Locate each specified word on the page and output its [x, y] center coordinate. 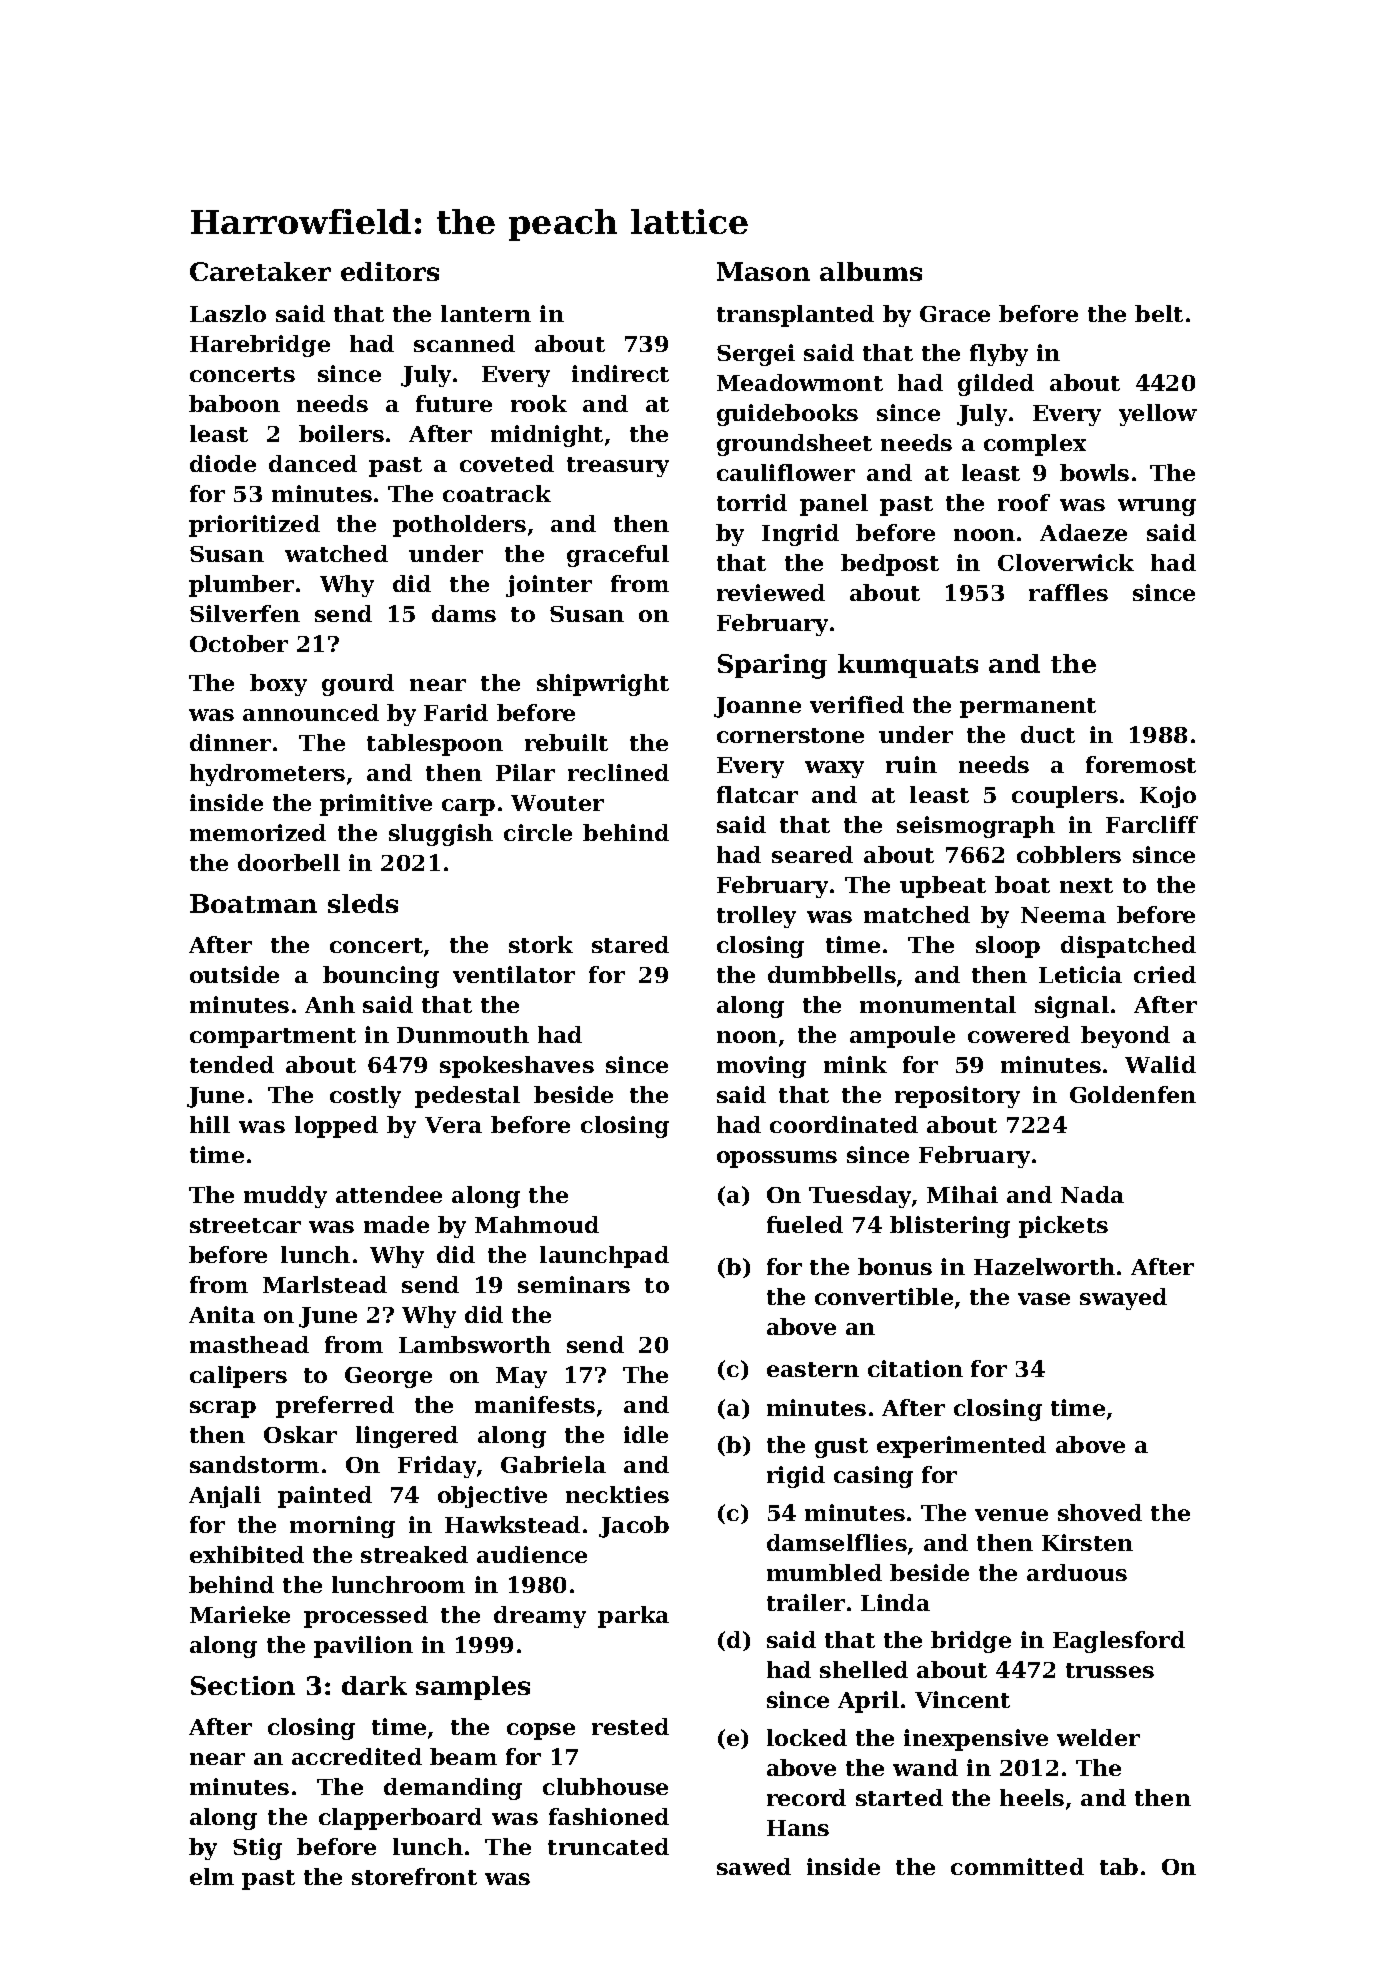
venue [1011, 1515]
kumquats [908, 666]
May [521, 1377]
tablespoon [435, 745]
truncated [608, 1846]
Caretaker [260, 271]
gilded [996, 385]
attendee [389, 1194]
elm [212, 1876]
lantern [486, 313]
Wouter [557, 803]
